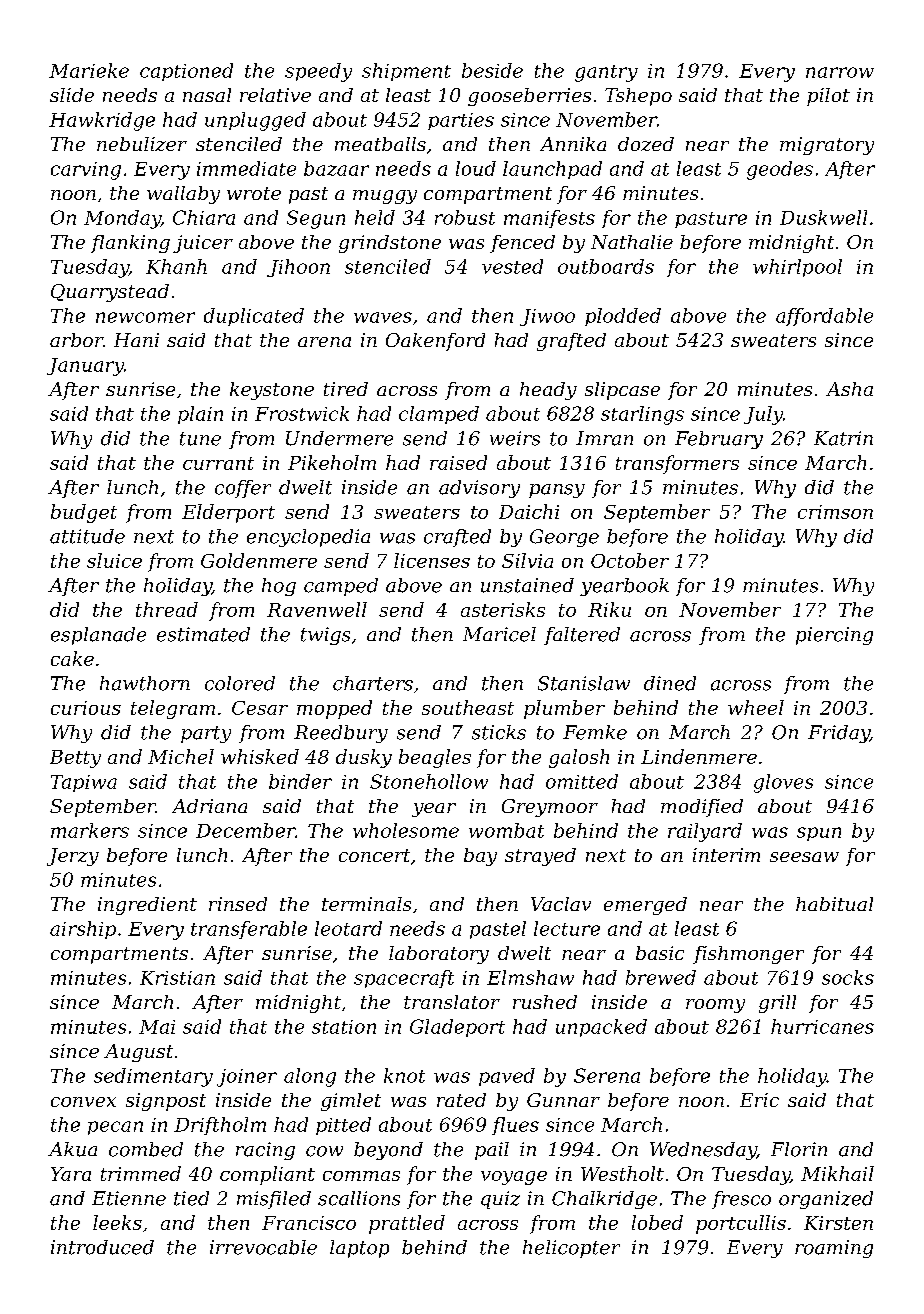 This document has height=1314, width=924. I want to click on Eric, so click(759, 1100).
